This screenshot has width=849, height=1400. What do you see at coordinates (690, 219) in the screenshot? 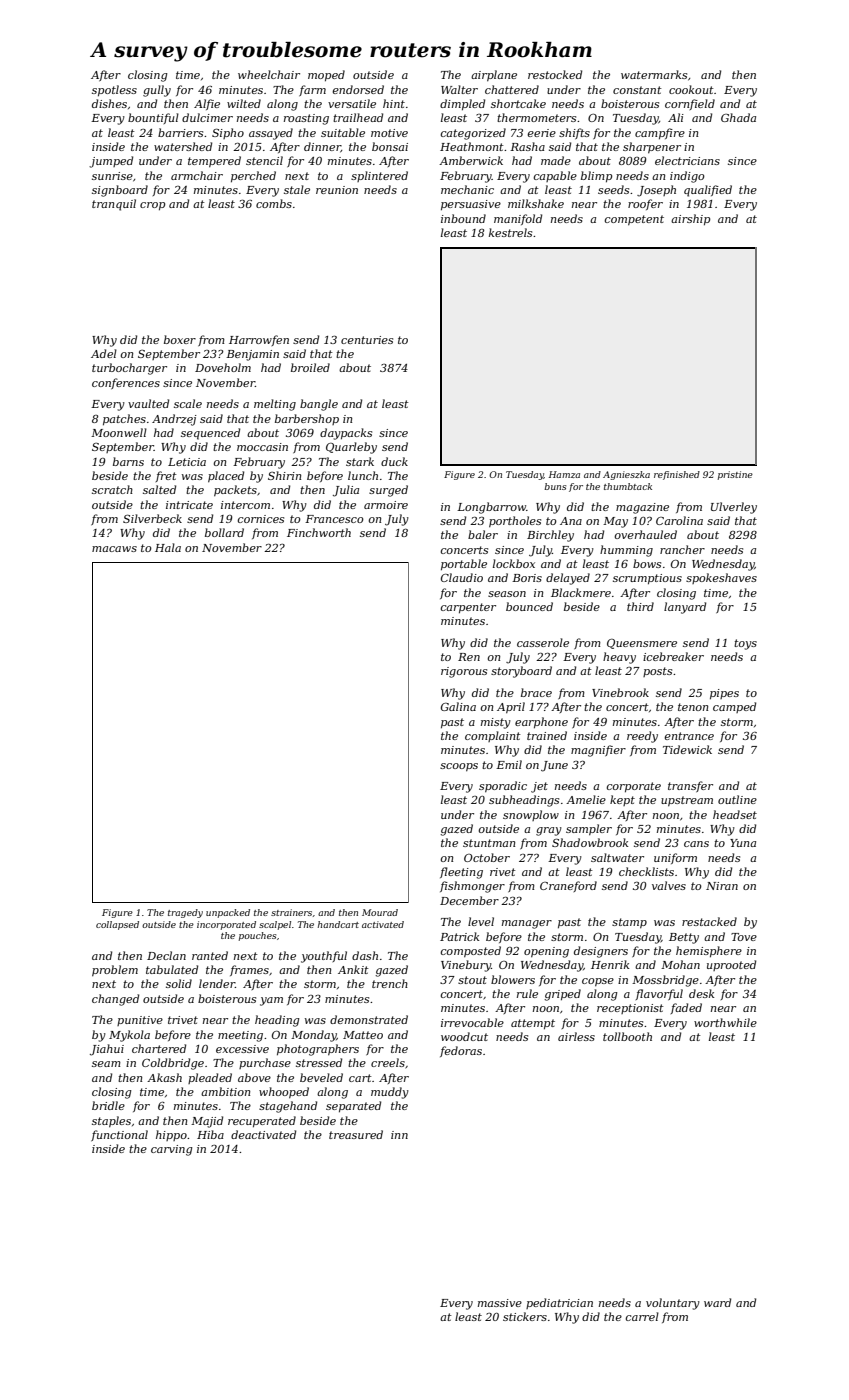
I see `airship` at bounding box center [690, 219].
